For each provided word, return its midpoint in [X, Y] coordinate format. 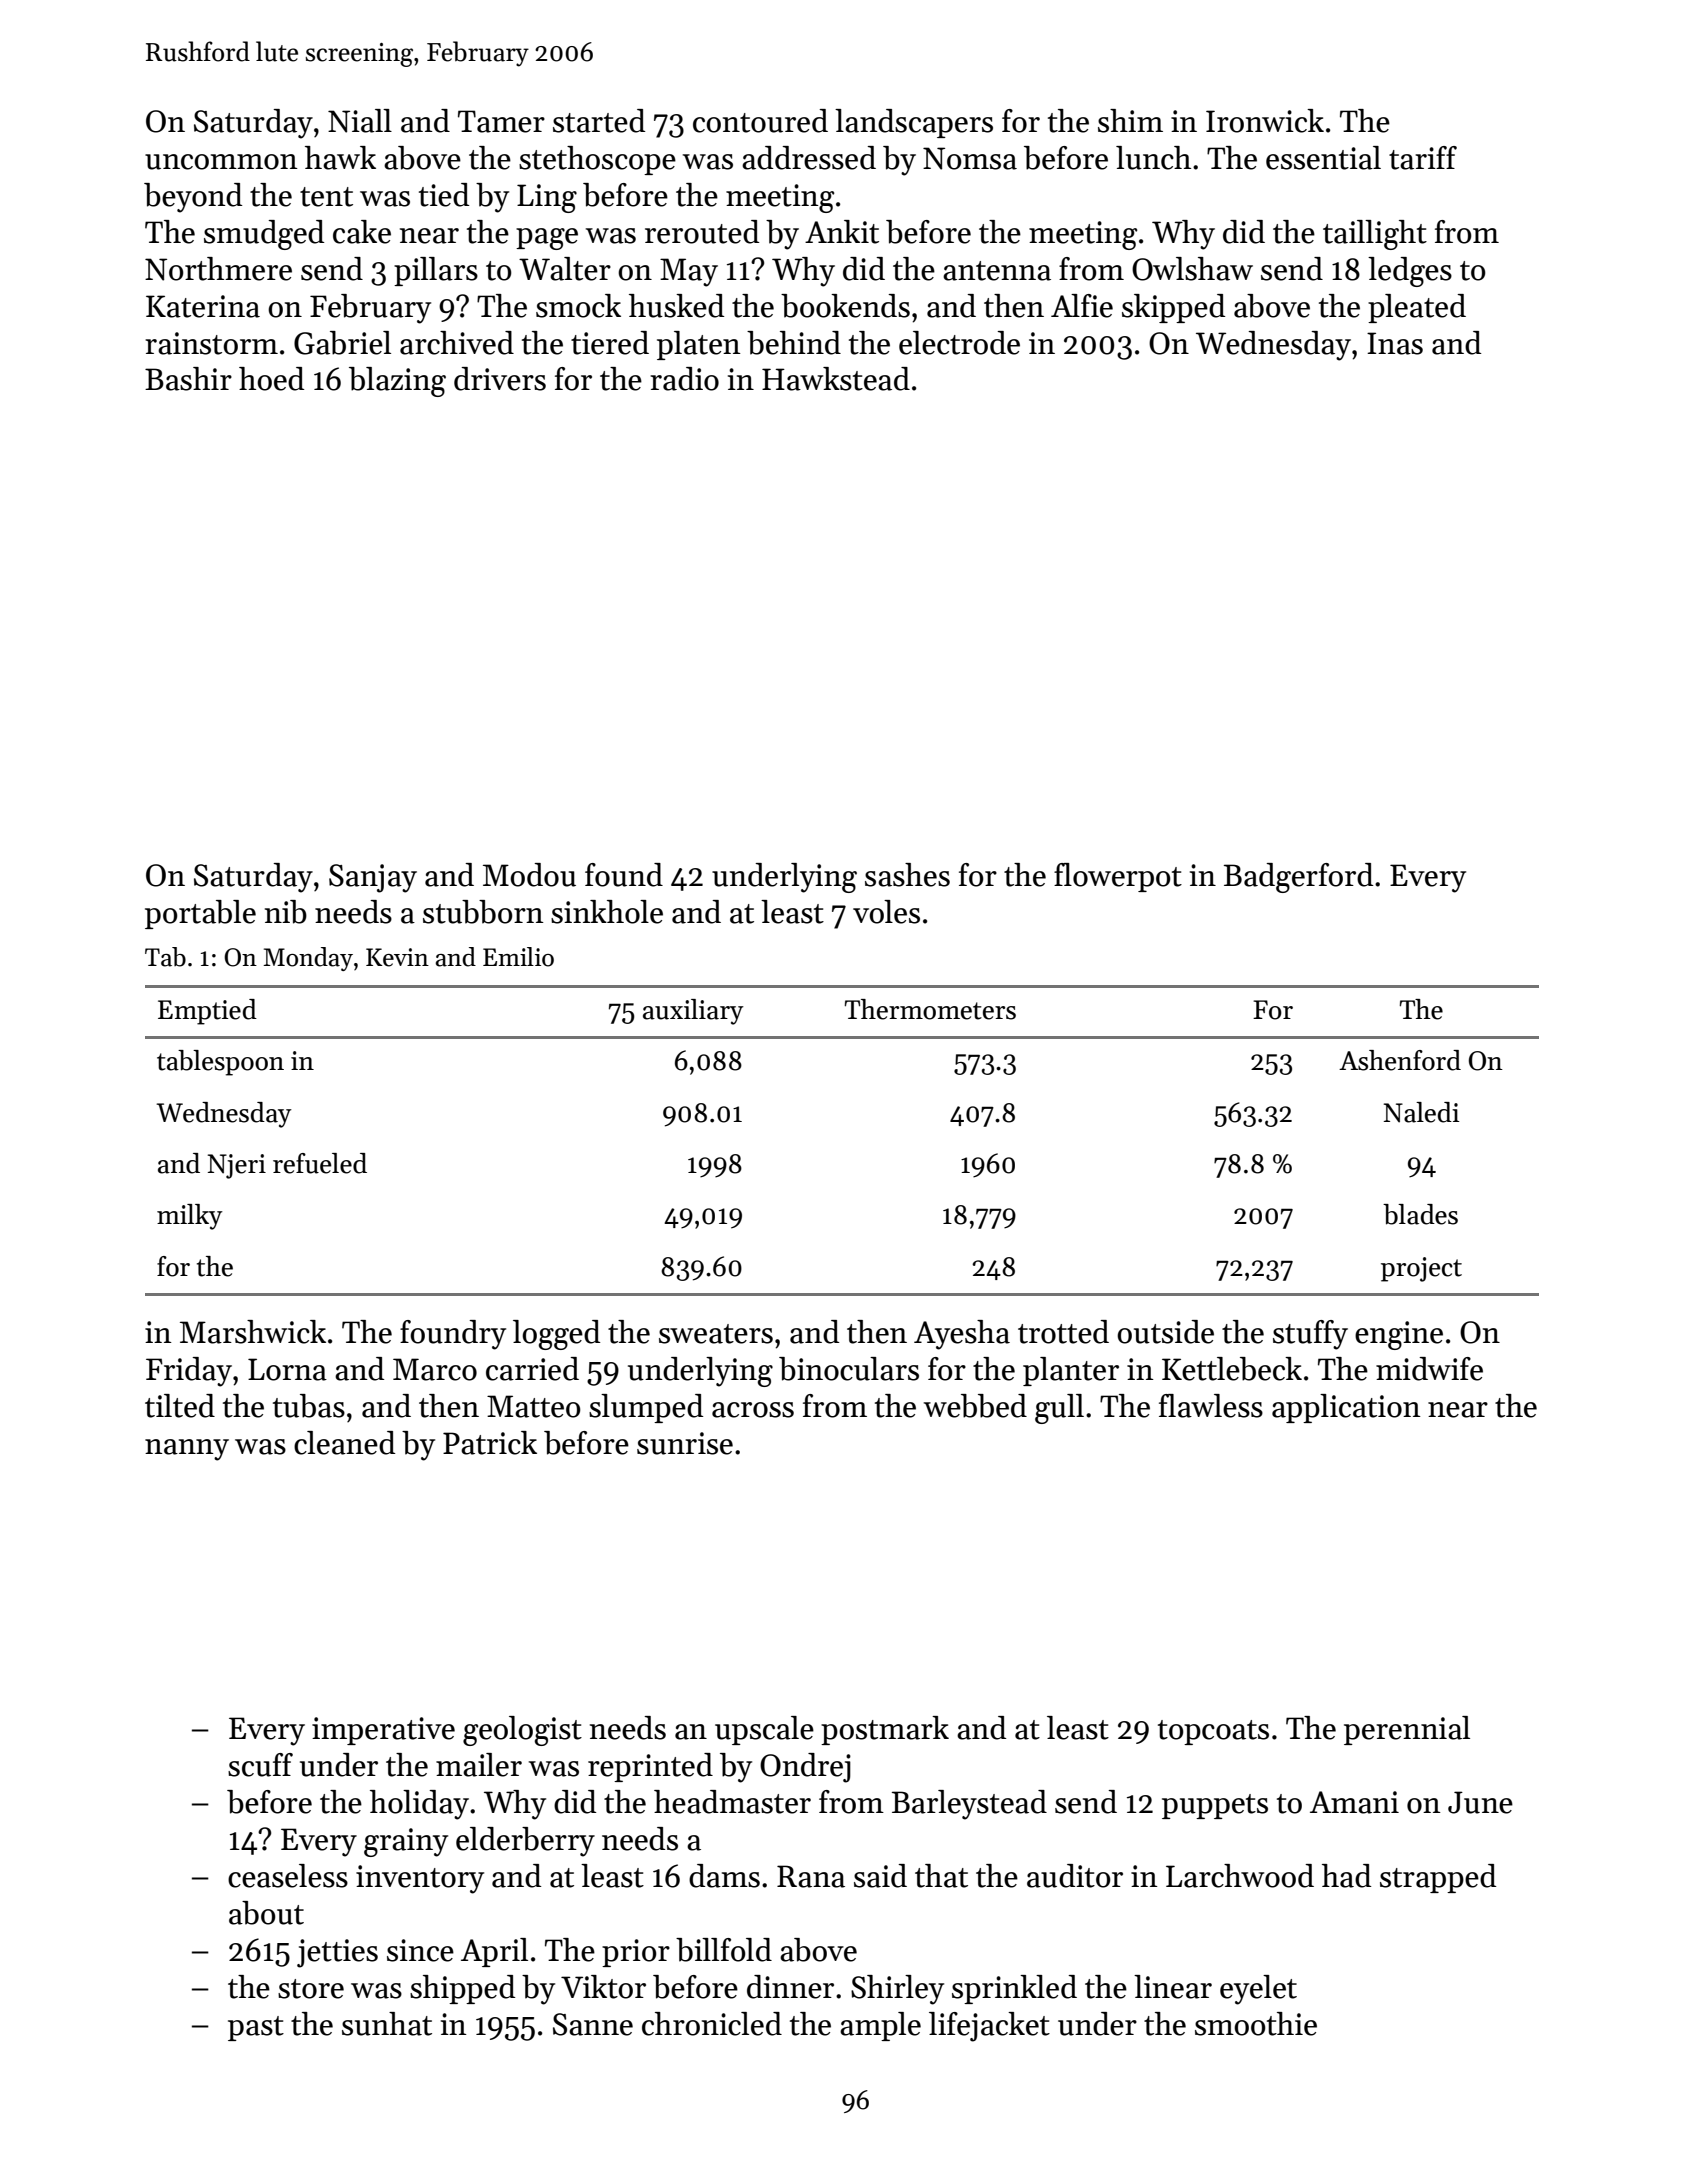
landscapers [914, 123]
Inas [1395, 343]
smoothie [1256, 2024]
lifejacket [989, 2027]
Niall [360, 121]
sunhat [387, 2024]
